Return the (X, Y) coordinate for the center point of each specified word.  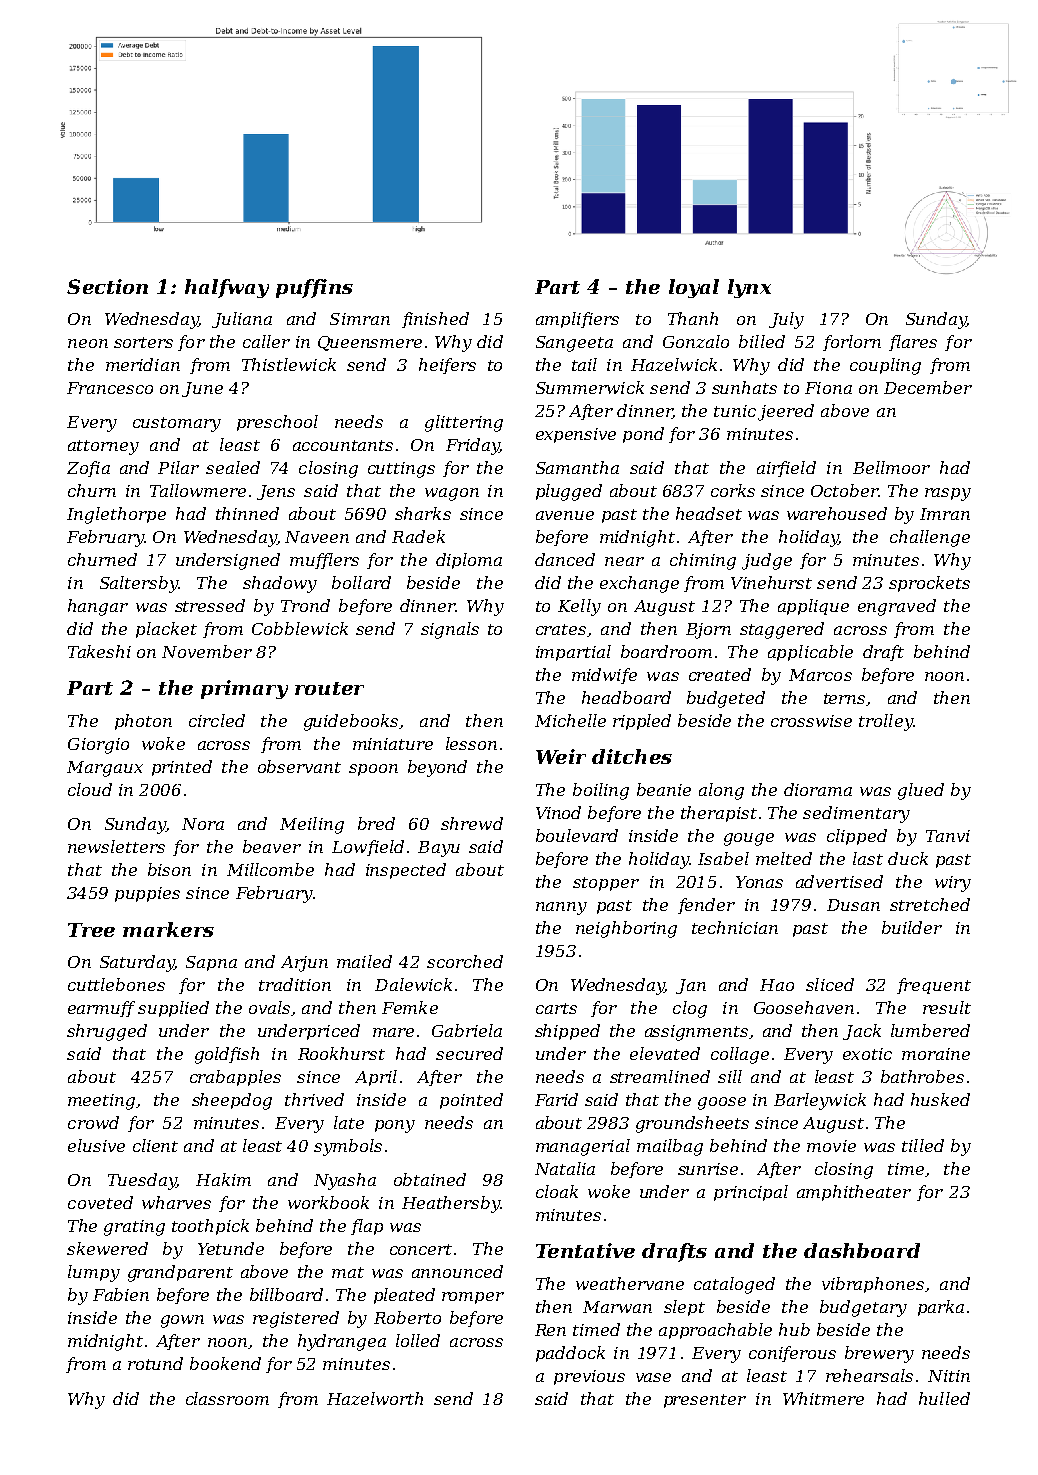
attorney (103, 447)
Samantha (577, 467)
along (721, 791)
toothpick (210, 1227)
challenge (930, 538)
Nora (203, 824)
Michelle (570, 720)
